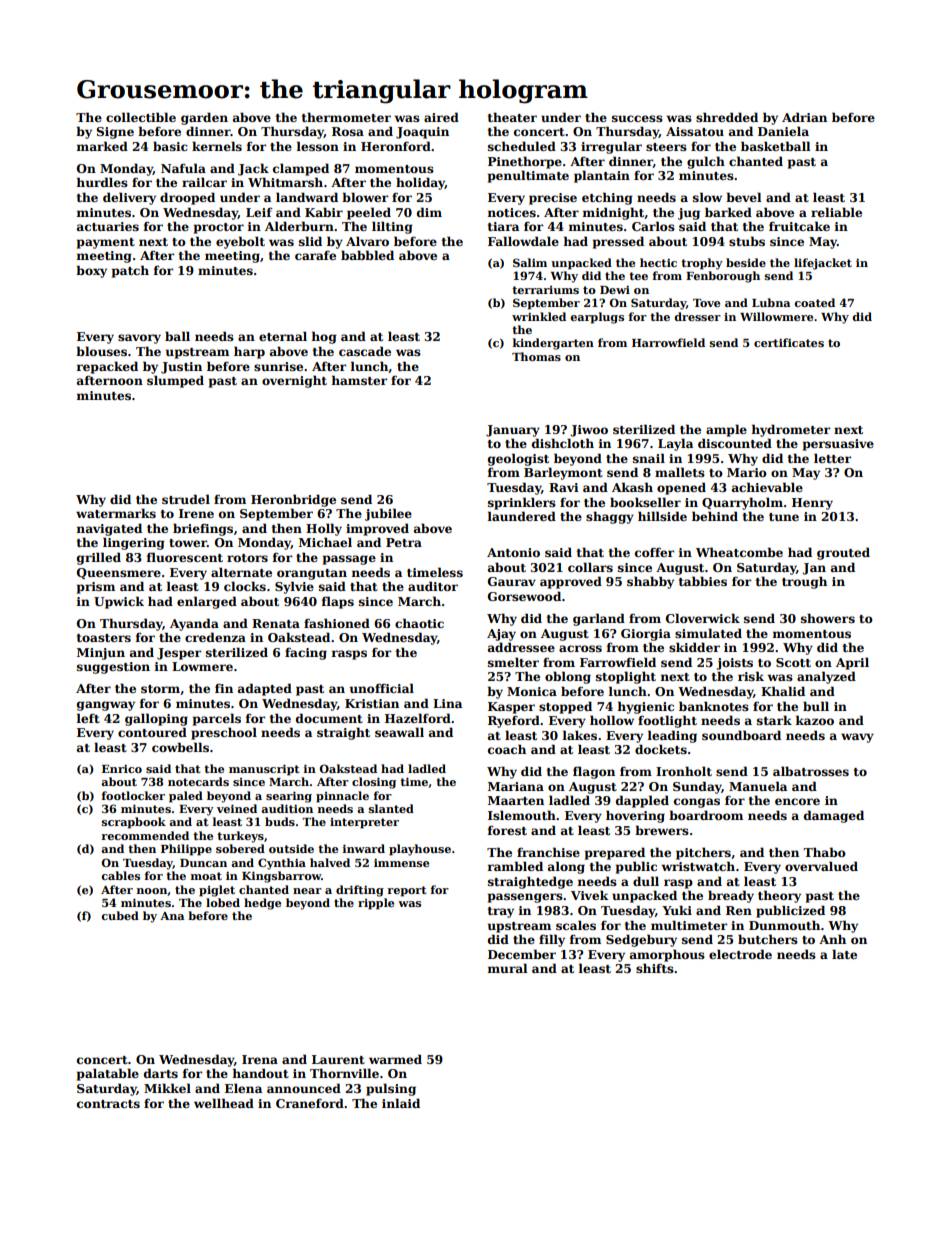 This document has height=1233, width=952. Describe the element at coordinates (310, 1103) in the document. I see `Craneford` at that location.
